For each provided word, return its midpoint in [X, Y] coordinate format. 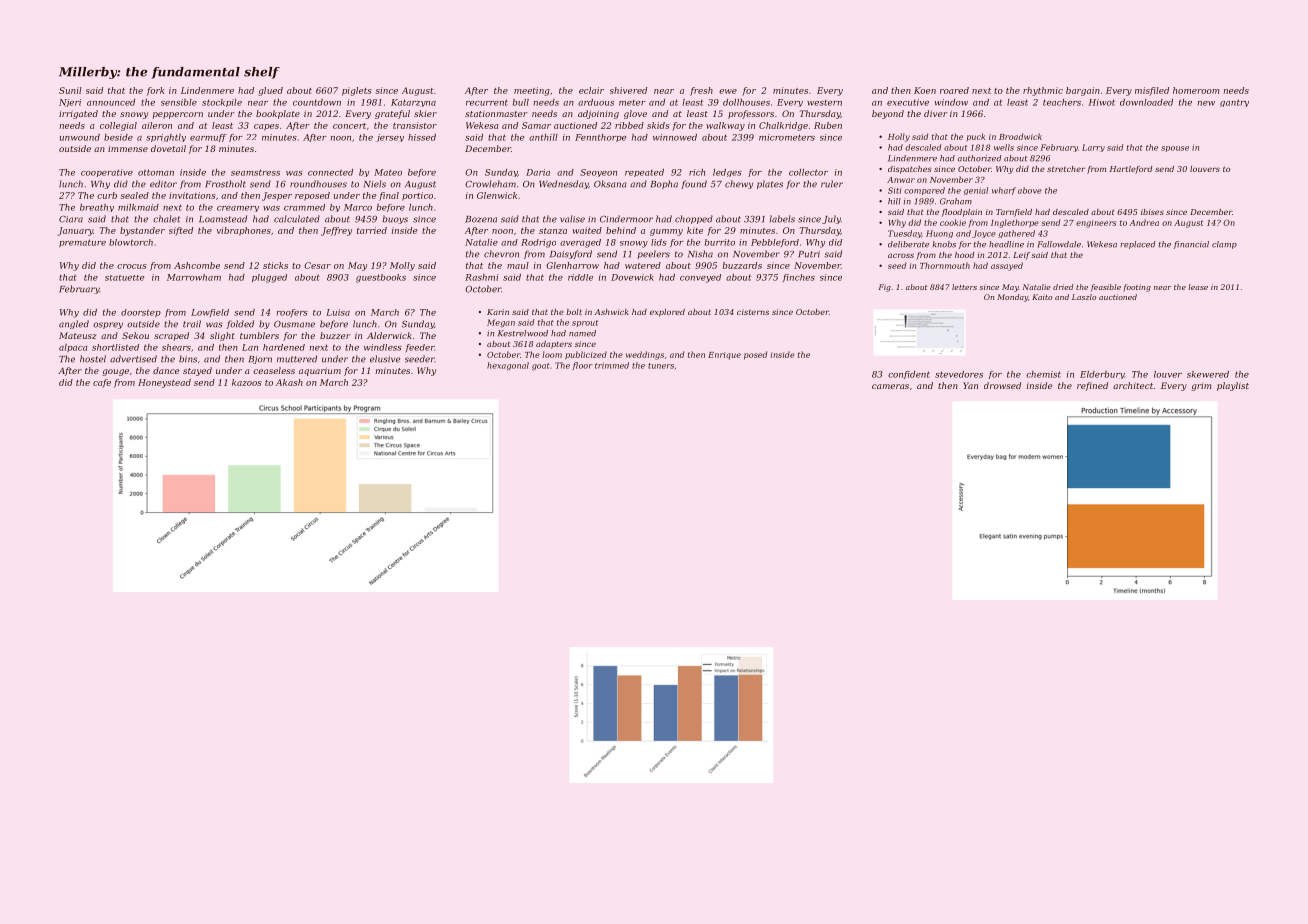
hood [964, 255]
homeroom [1196, 90]
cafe [102, 383]
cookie [953, 222]
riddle [580, 277]
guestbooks [381, 278]
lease [1198, 287]
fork [155, 91]
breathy [97, 208]
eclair [591, 90]
